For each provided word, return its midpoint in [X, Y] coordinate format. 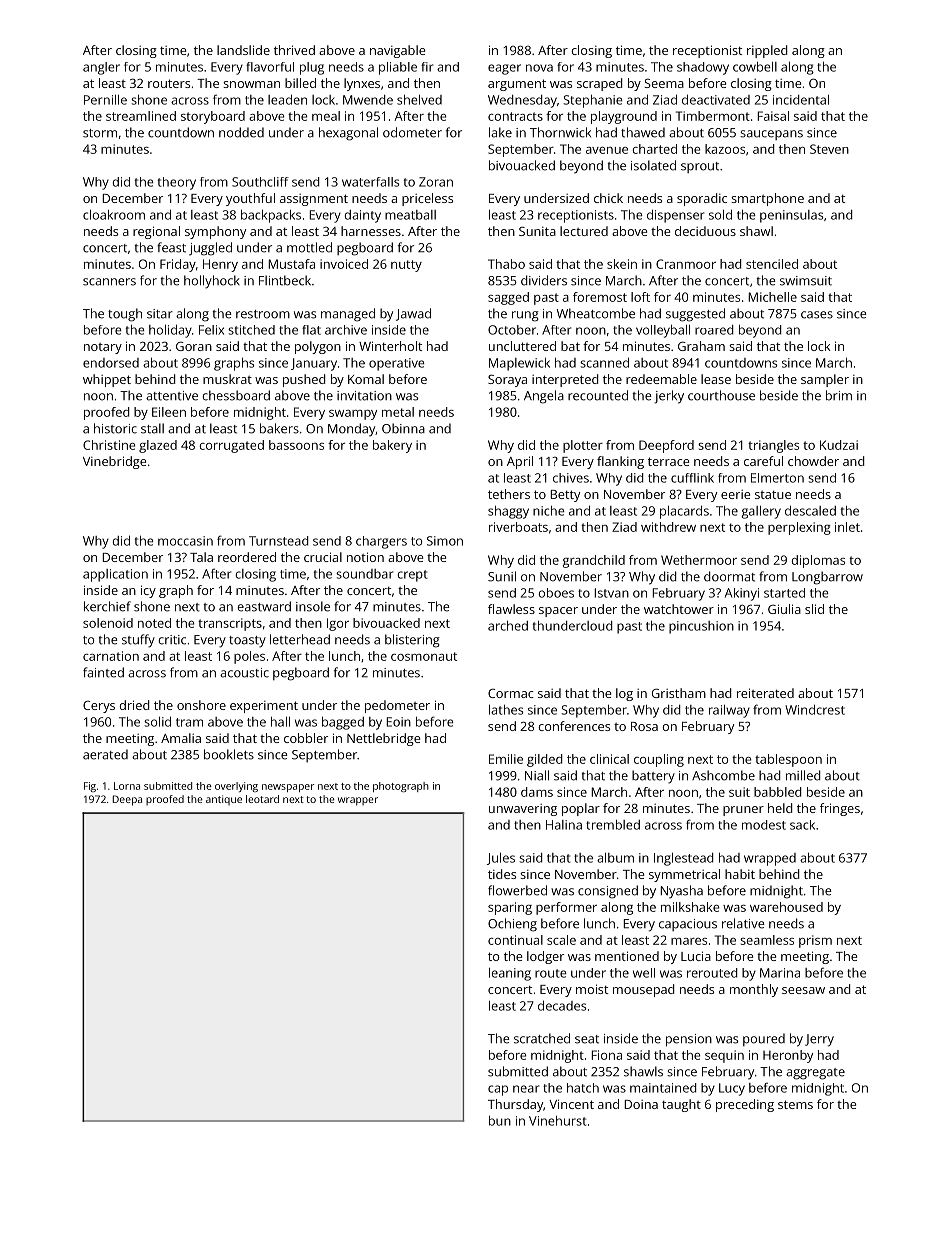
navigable [397, 51]
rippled [767, 51]
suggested [695, 315]
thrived [294, 50]
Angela [544, 397]
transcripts [230, 624]
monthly [754, 990]
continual [515, 940]
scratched [542, 1038]
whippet [107, 380]
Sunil [502, 576]
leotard [262, 799]
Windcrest [815, 709]
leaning [510, 974]
